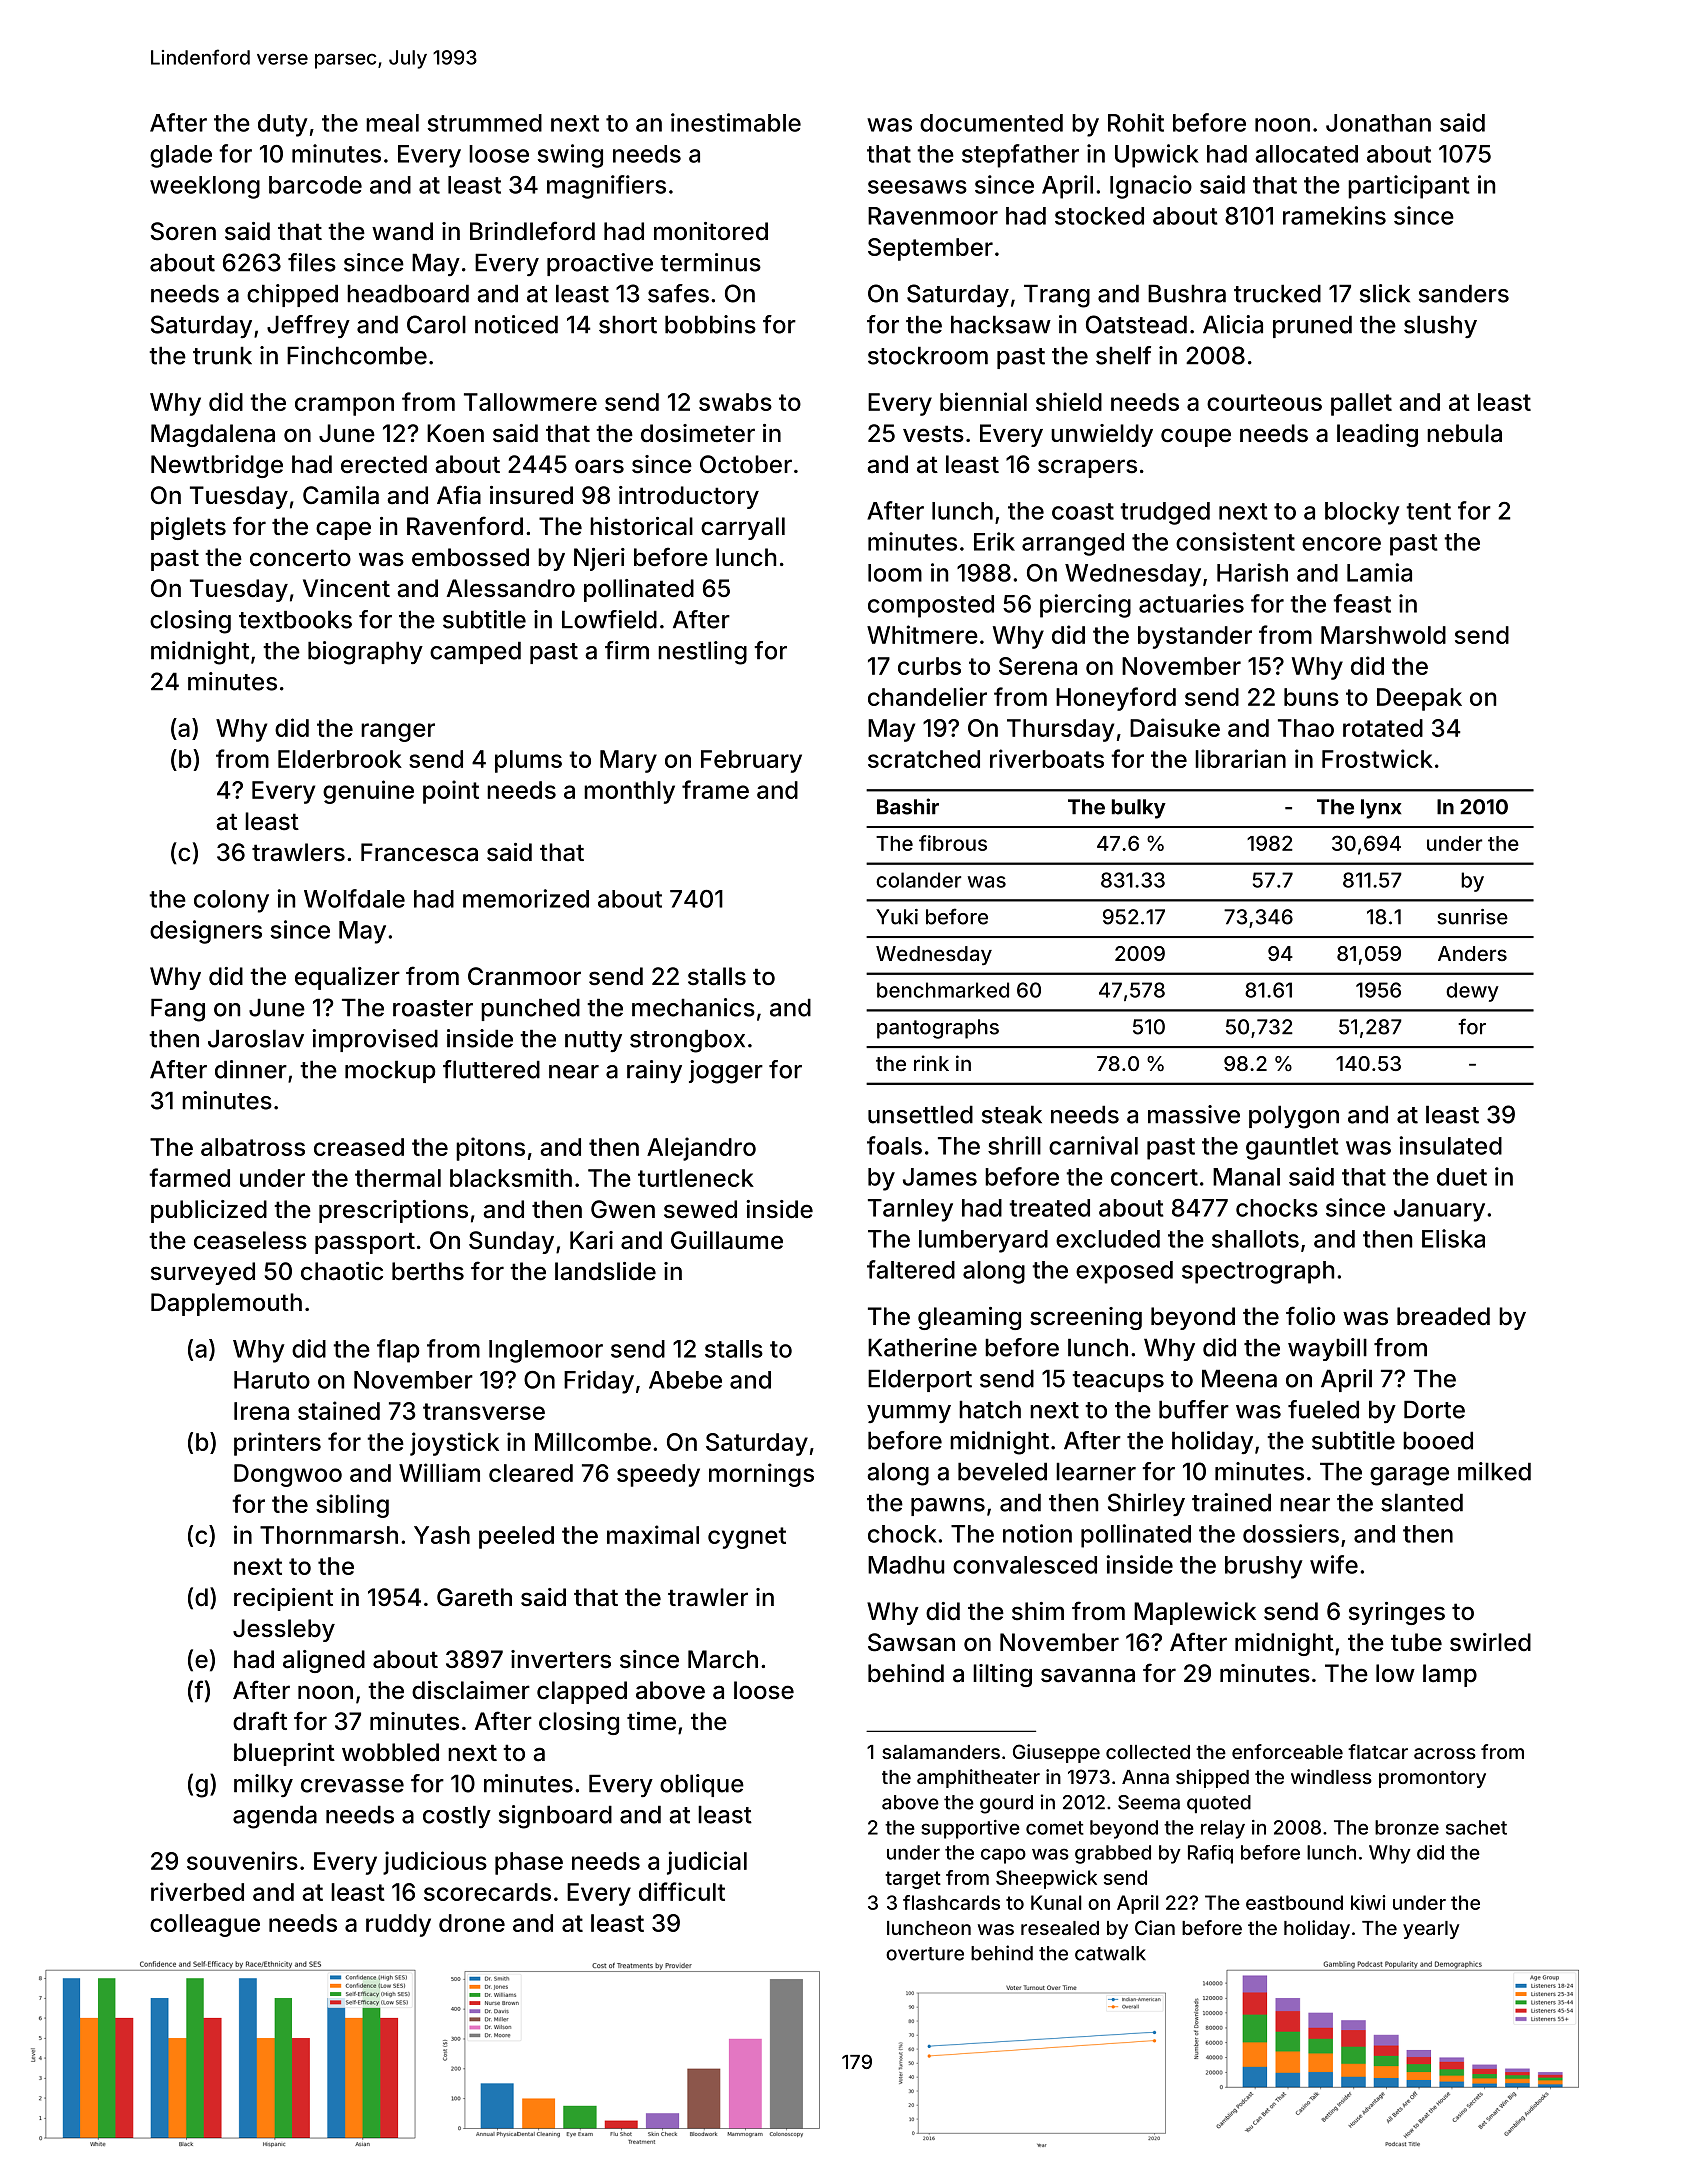 This screenshot has width=1683, height=2178. Describe the element at coordinates (894, 1145) in the screenshot. I see `foals` at that location.
